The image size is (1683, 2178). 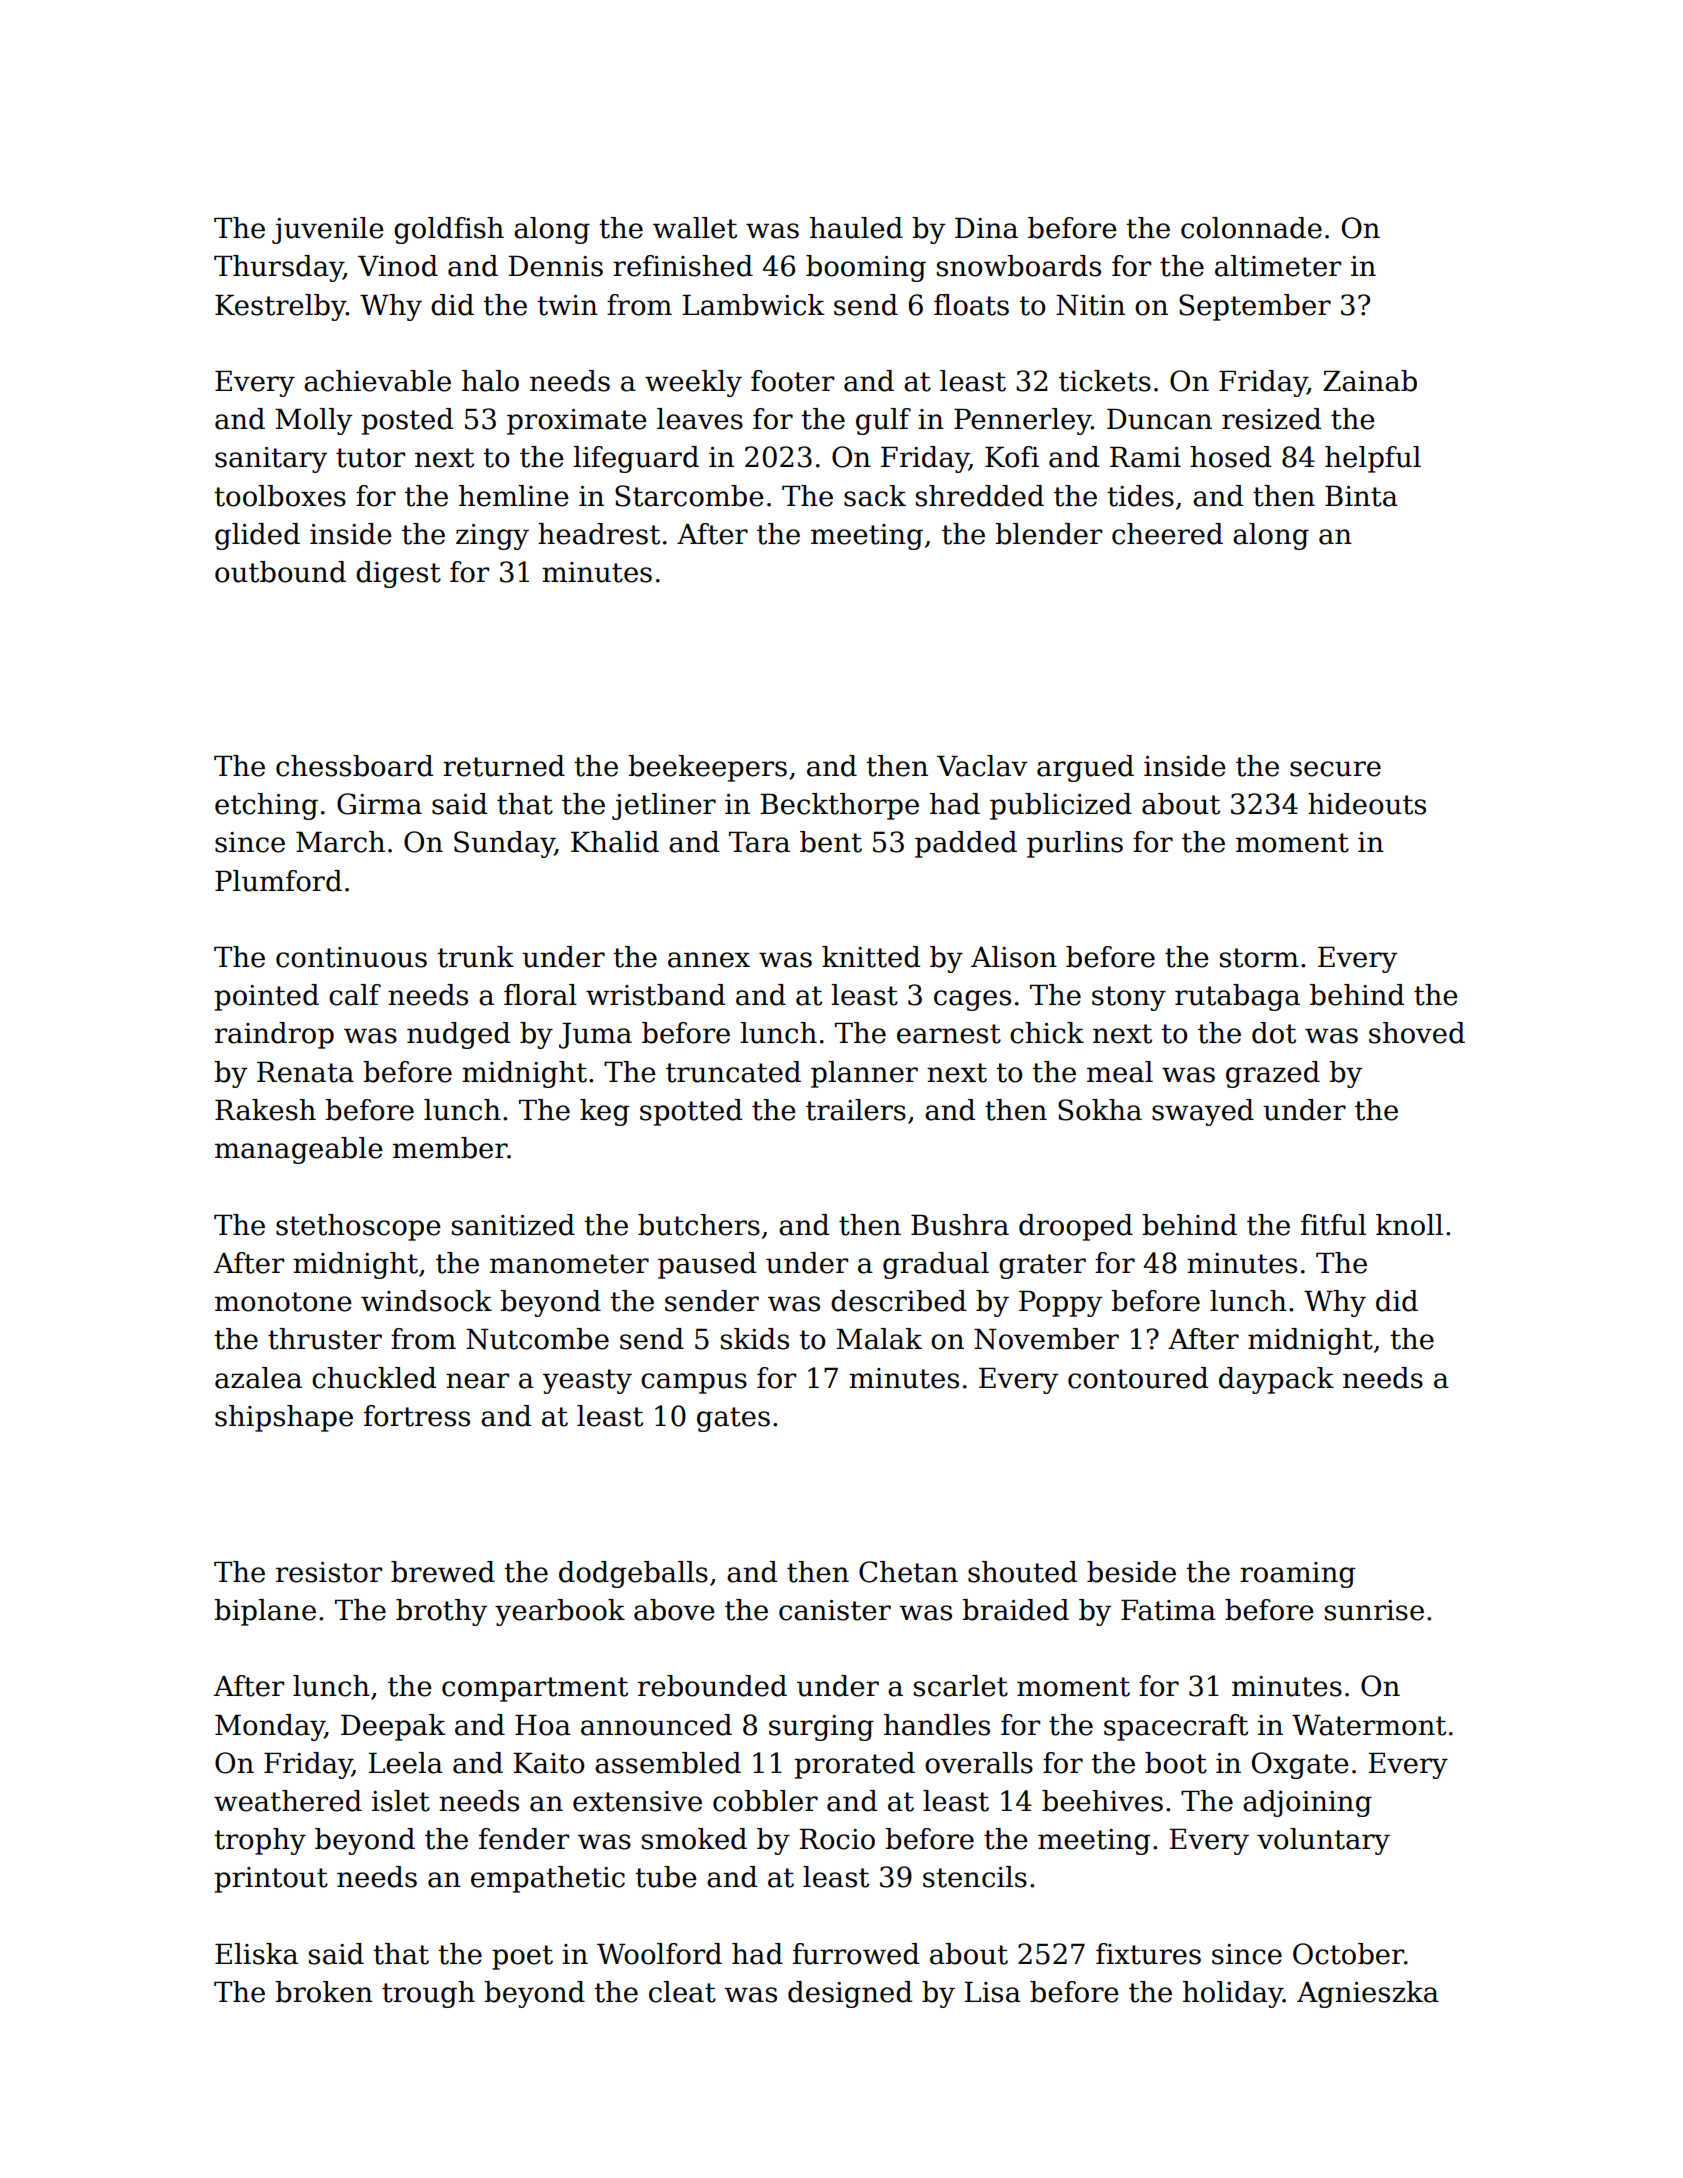 What do you see at coordinates (875, 496) in the page?
I see `sack` at bounding box center [875, 496].
